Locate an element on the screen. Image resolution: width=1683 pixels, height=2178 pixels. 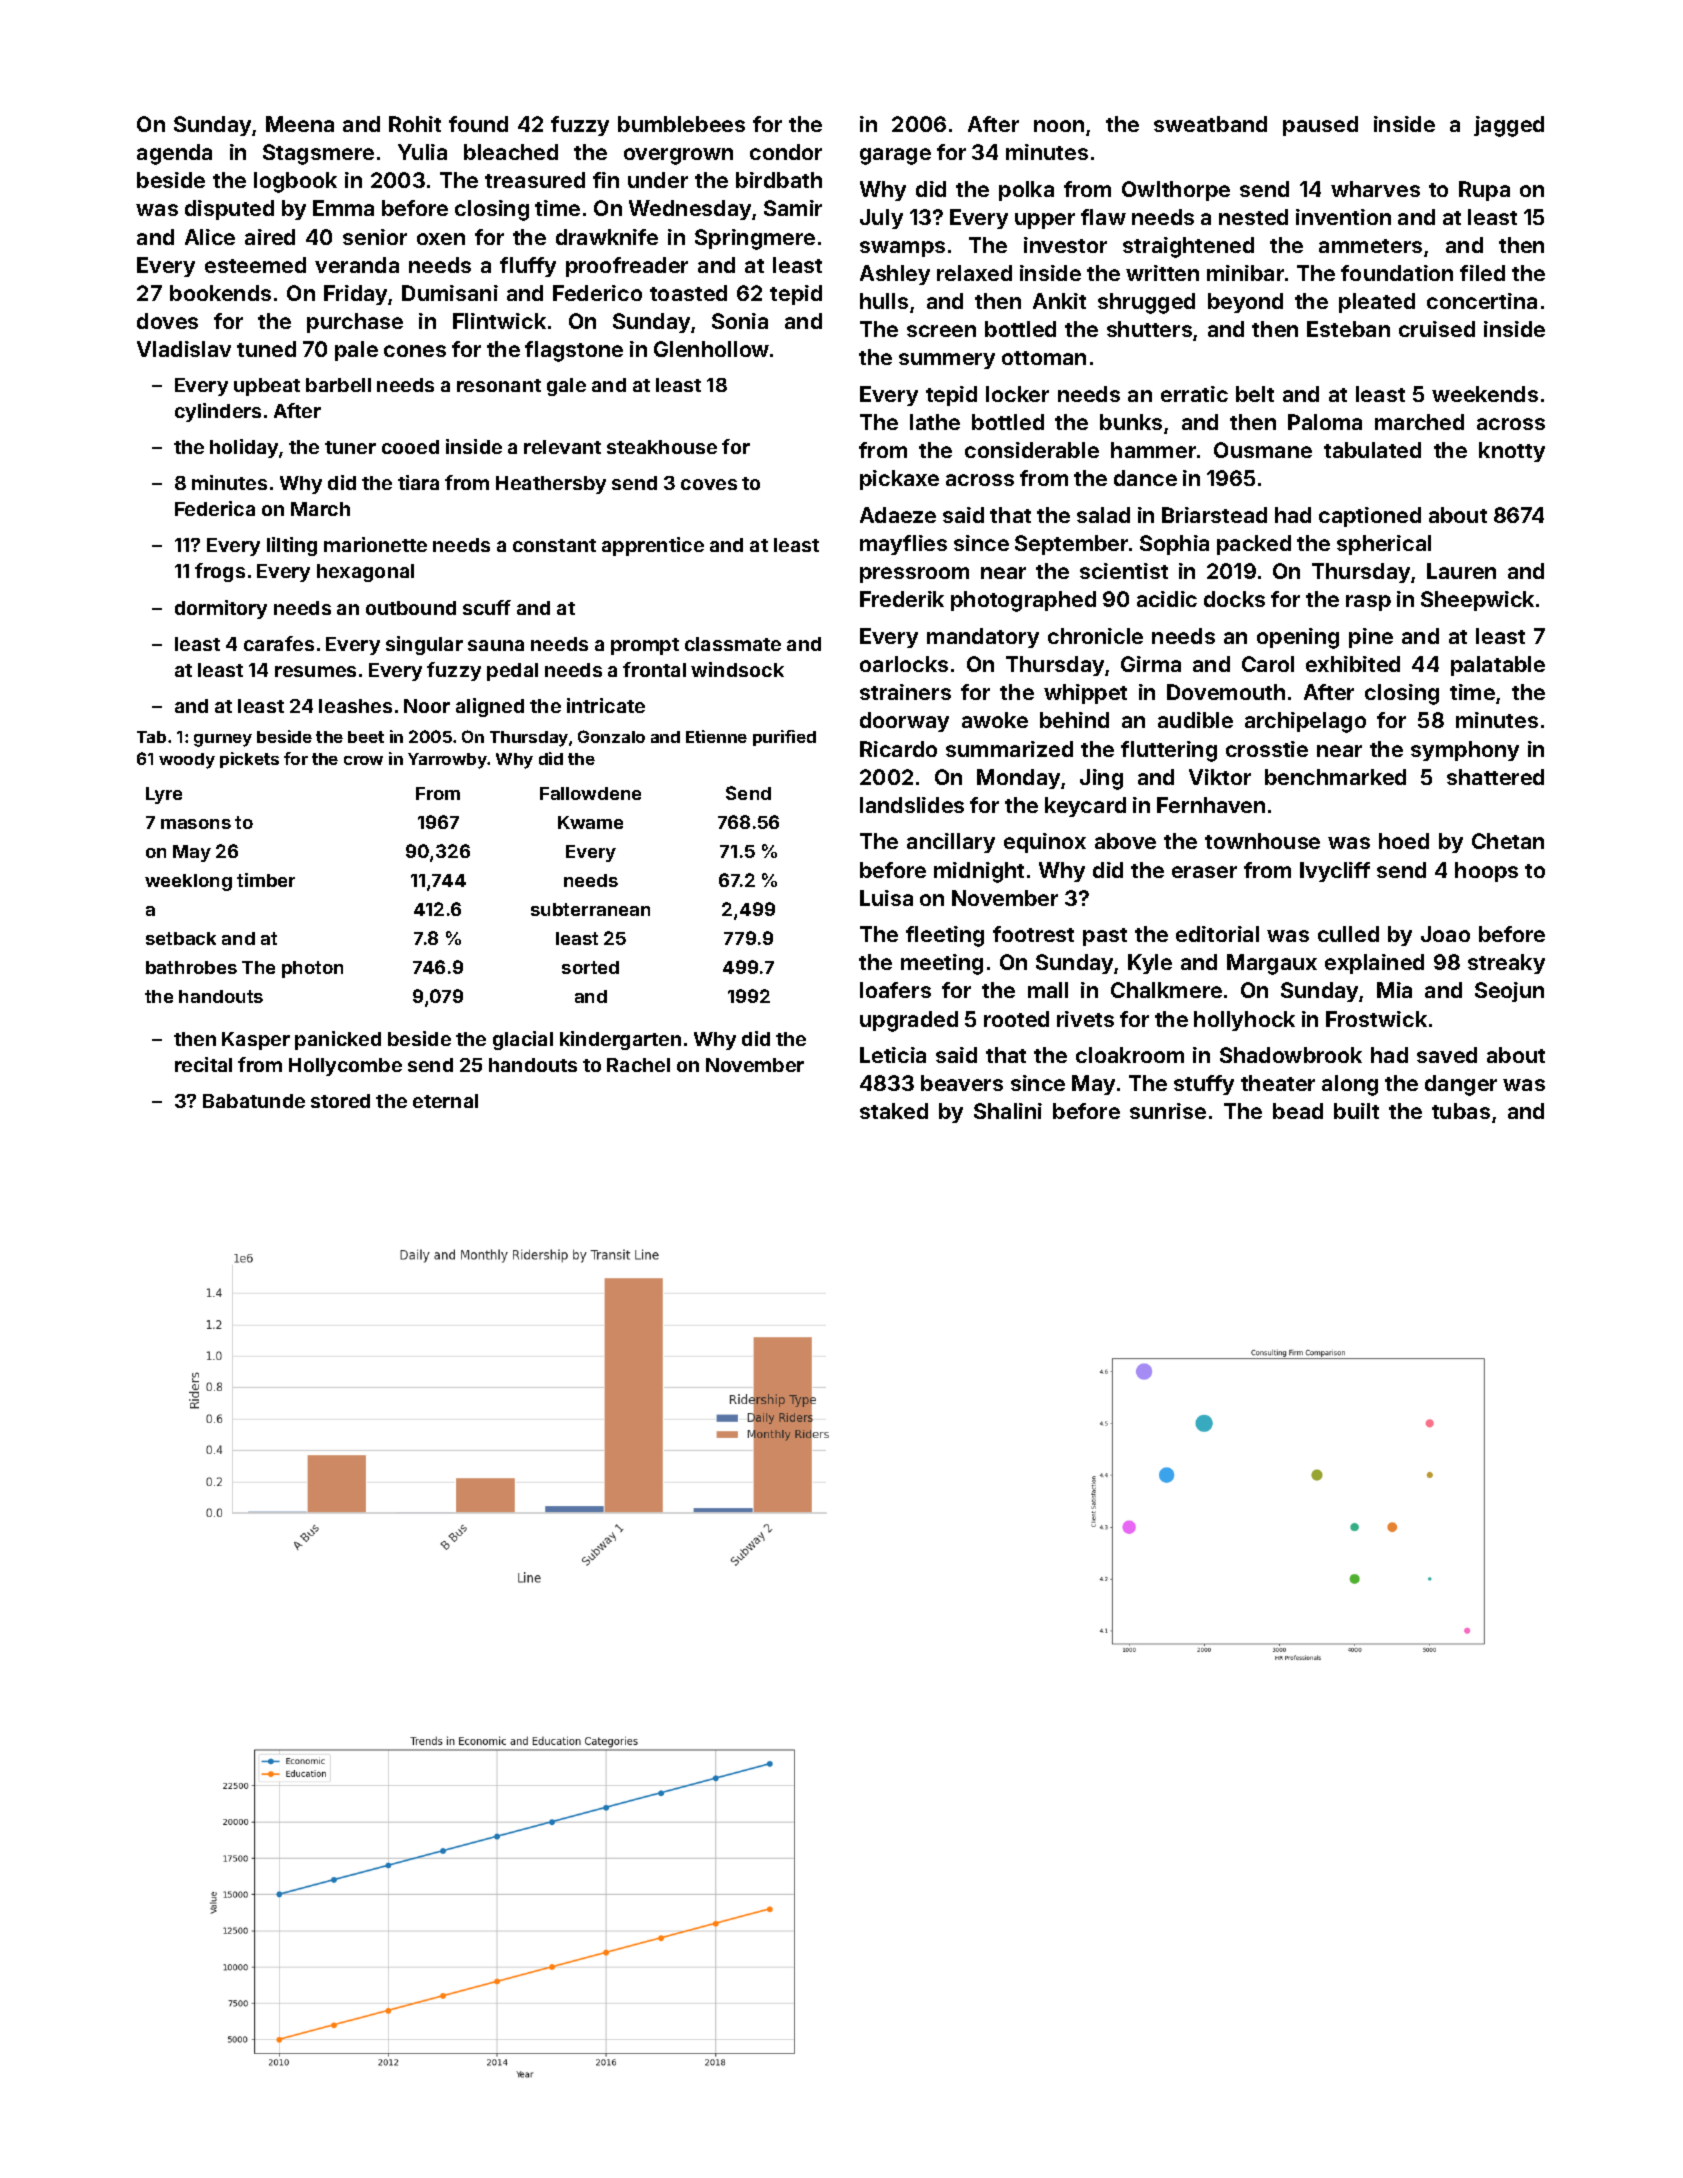
timber is located at coordinates (266, 880).
